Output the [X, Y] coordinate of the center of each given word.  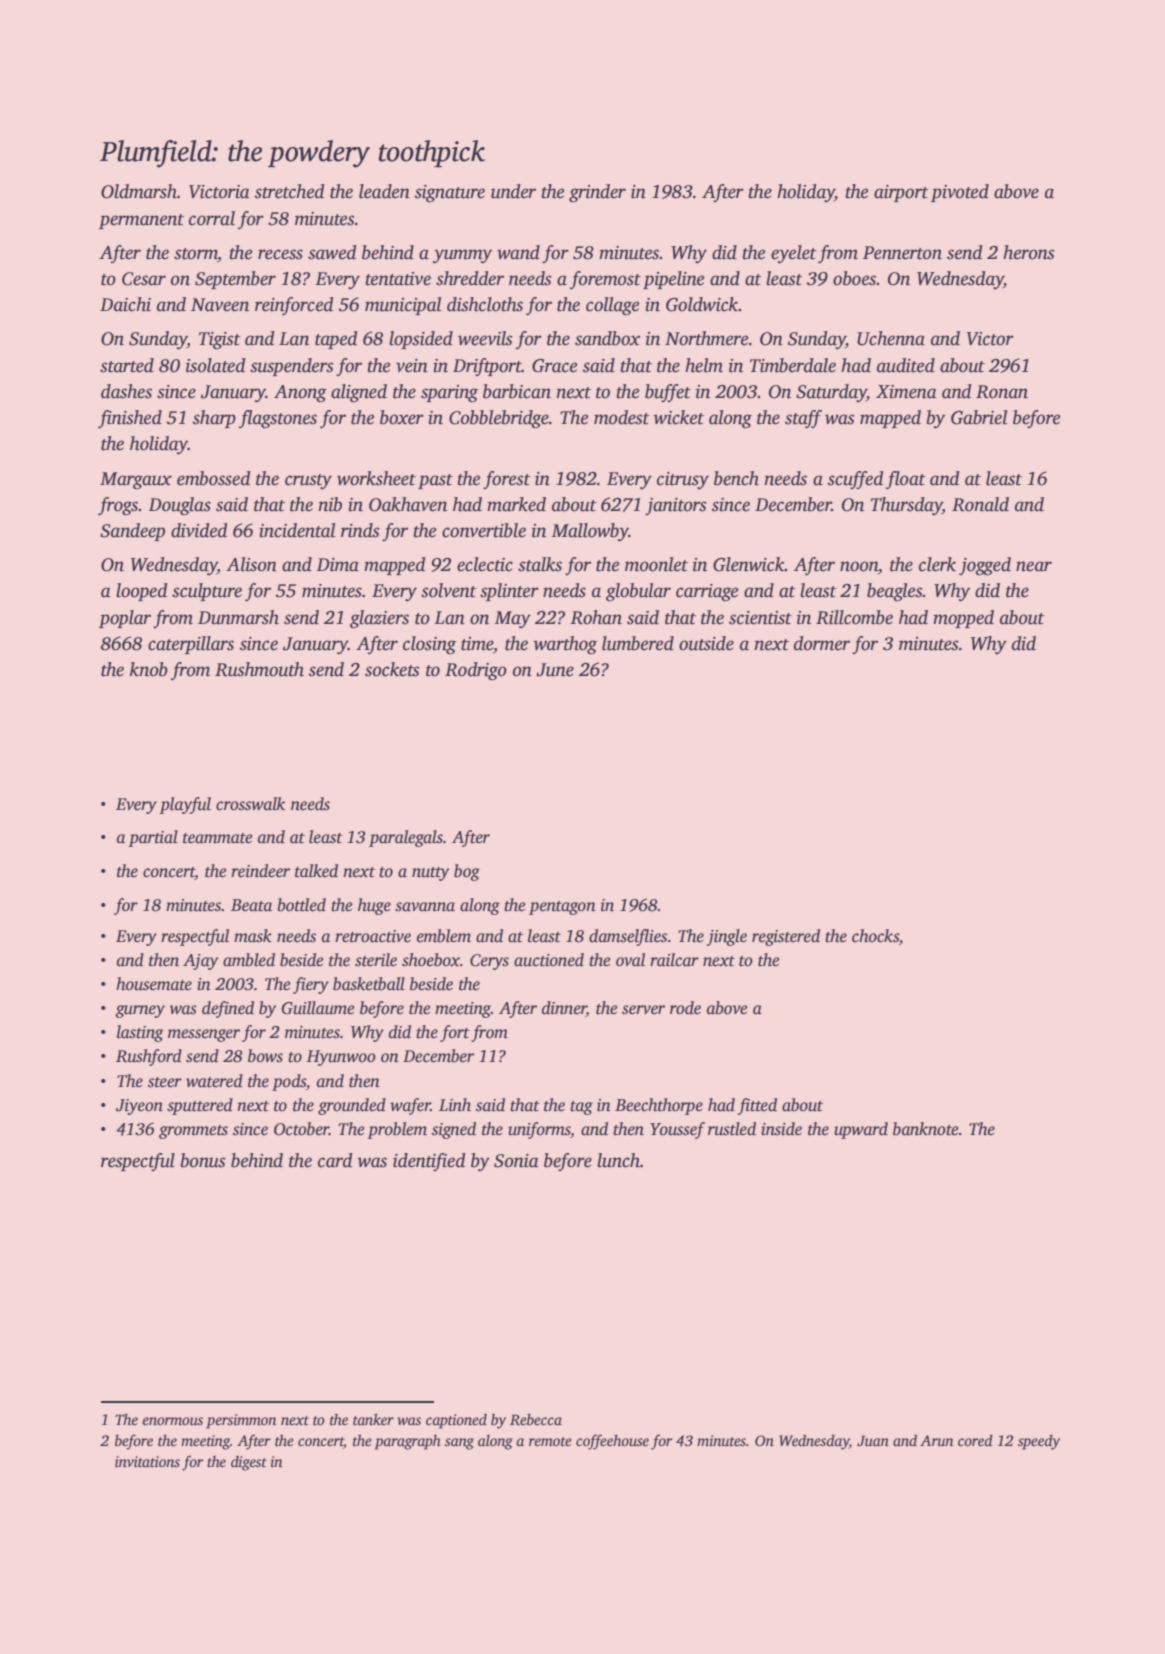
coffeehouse [612, 1442]
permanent [141, 221]
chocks [875, 936]
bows [265, 1056]
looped [141, 592]
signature [450, 194]
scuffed [855, 480]
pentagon [562, 908]
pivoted [960, 193]
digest [249, 1463]
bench [736, 478]
